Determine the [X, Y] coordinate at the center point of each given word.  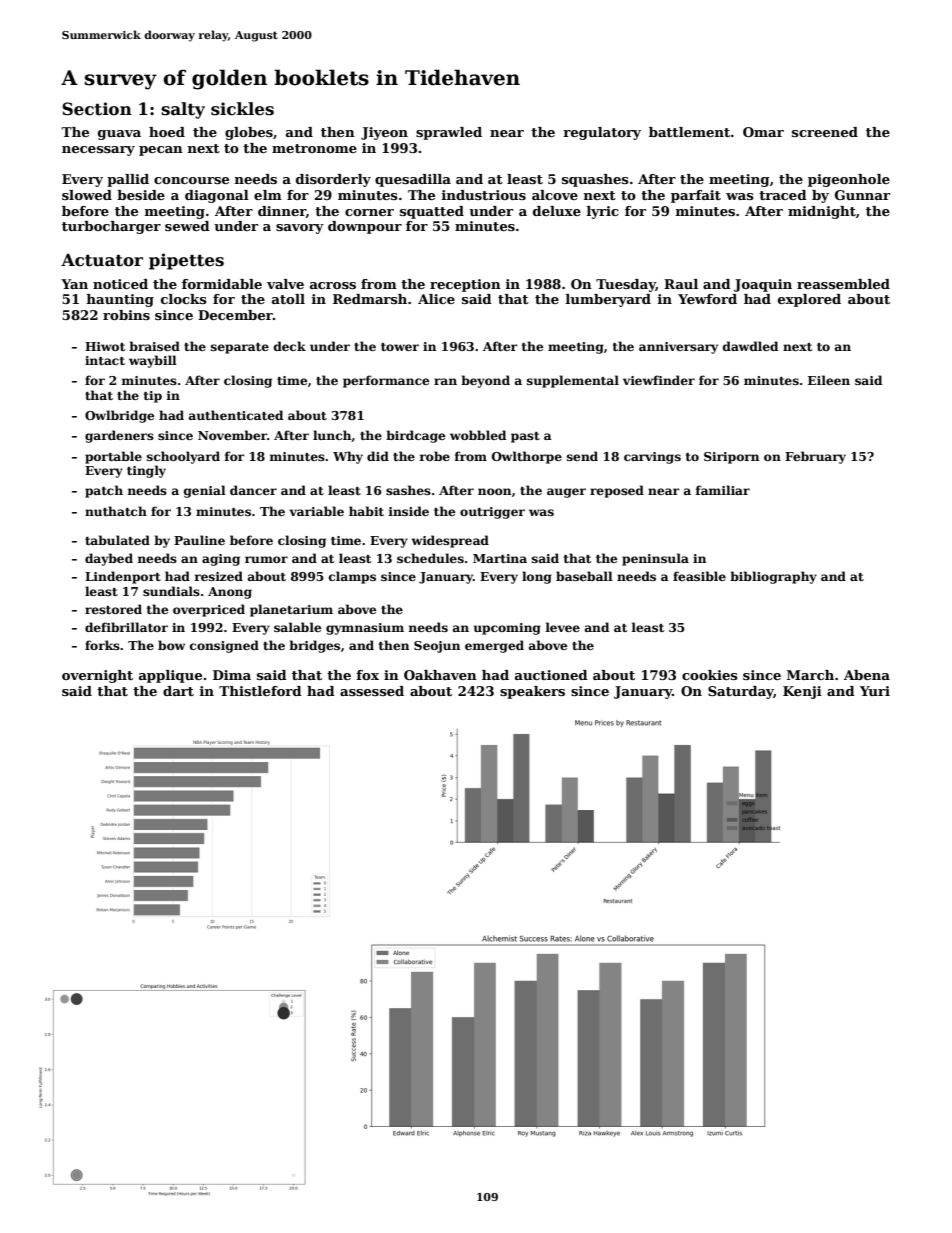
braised [154, 346]
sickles [242, 109]
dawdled [750, 346]
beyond [485, 381]
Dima [232, 675]
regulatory [602, 133]
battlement [689, 132]
